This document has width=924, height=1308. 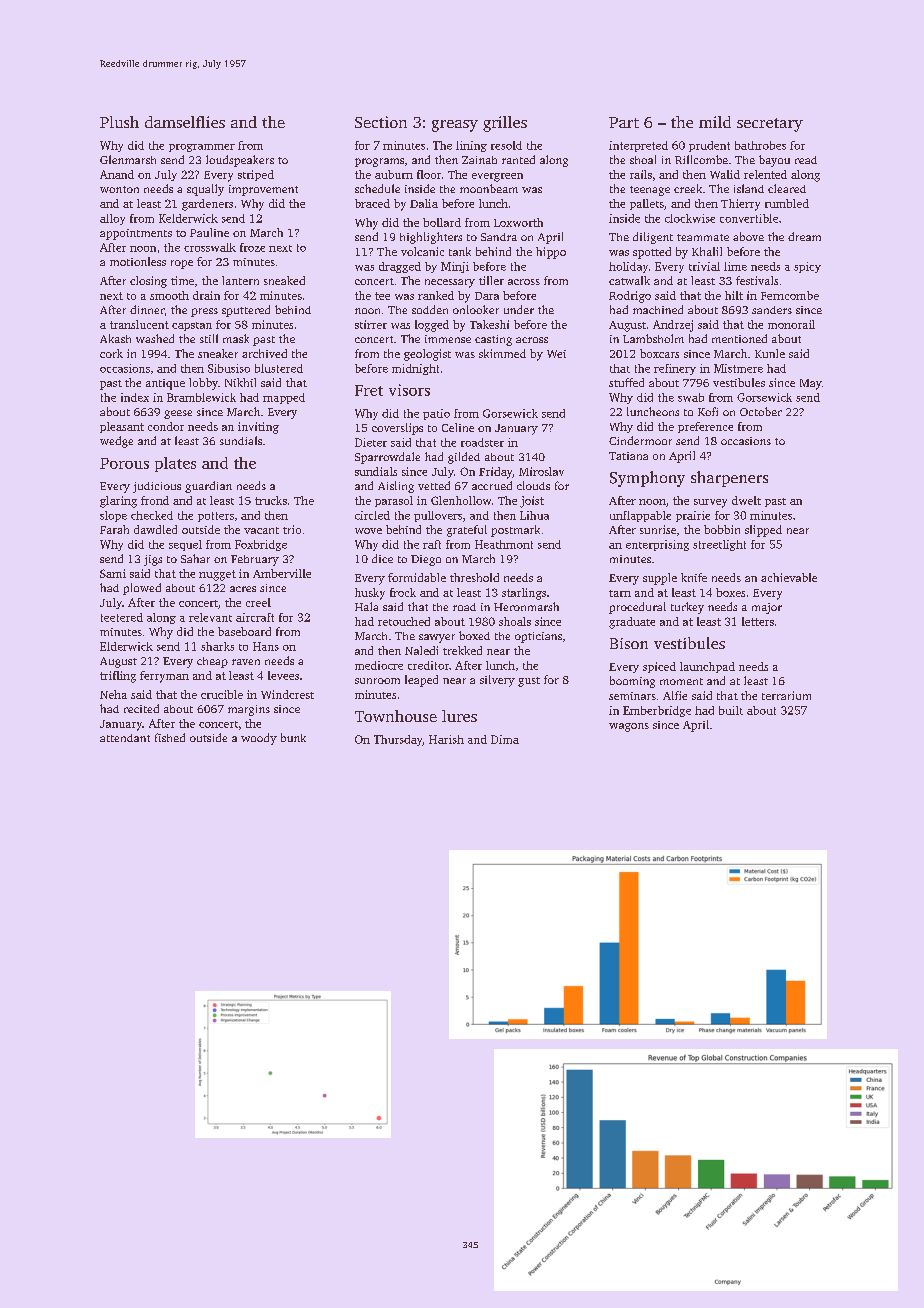 I want to click on damselflies, so click(x=185, y=122).
